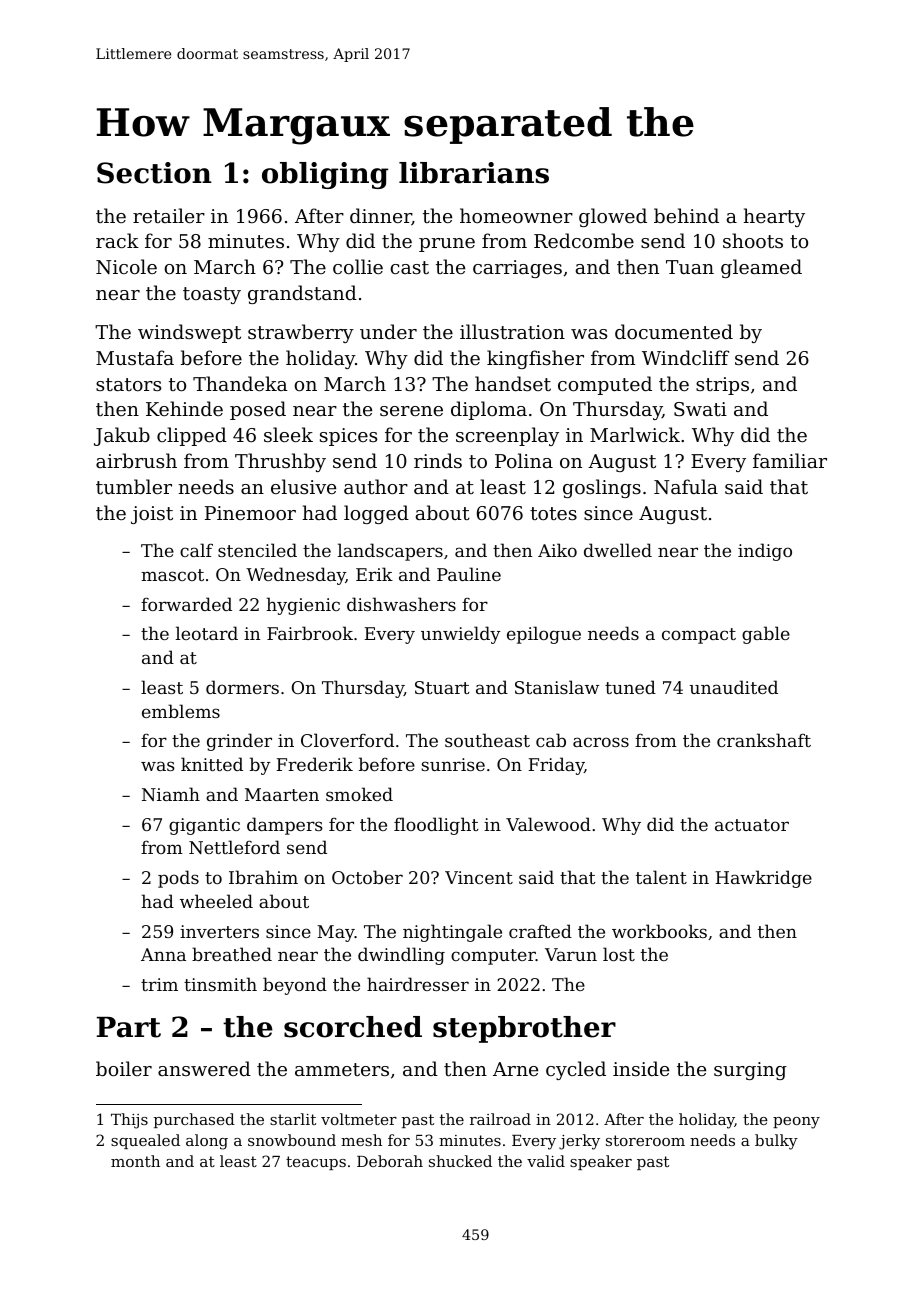 The image size is (924, 1314). Describe the element at coordinates (546, 1161) in the document. I see `valid` at that location.
